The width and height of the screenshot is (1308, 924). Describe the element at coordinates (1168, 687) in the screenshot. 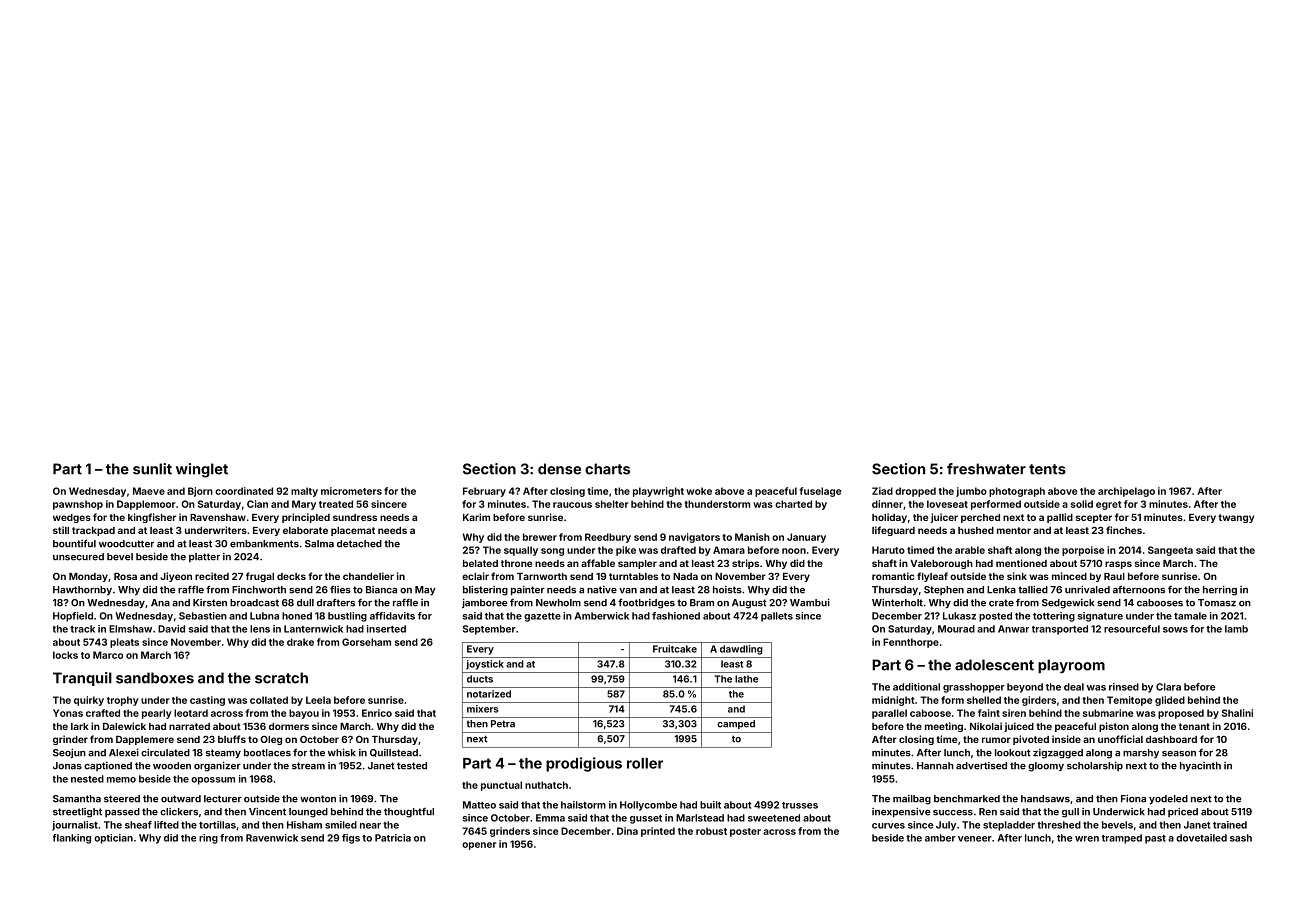

I see `Clara` at that location.
